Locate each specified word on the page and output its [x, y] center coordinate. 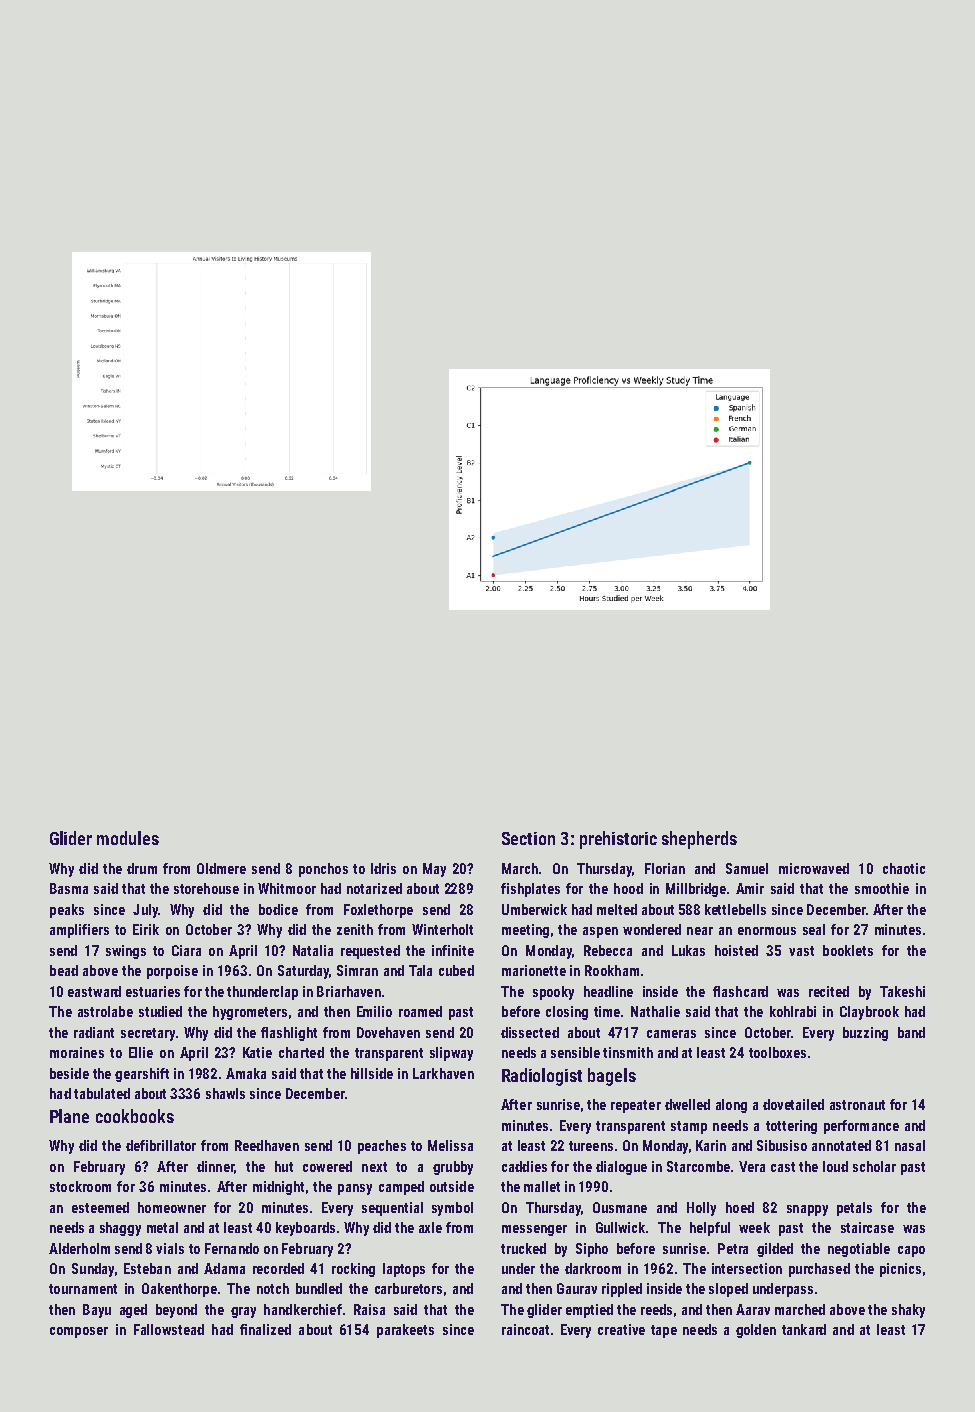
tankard [804, 1329]
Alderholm [79, 1248]
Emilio [374, 1011]
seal [814, 929]
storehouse [206, 888]
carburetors [408, 1288]
